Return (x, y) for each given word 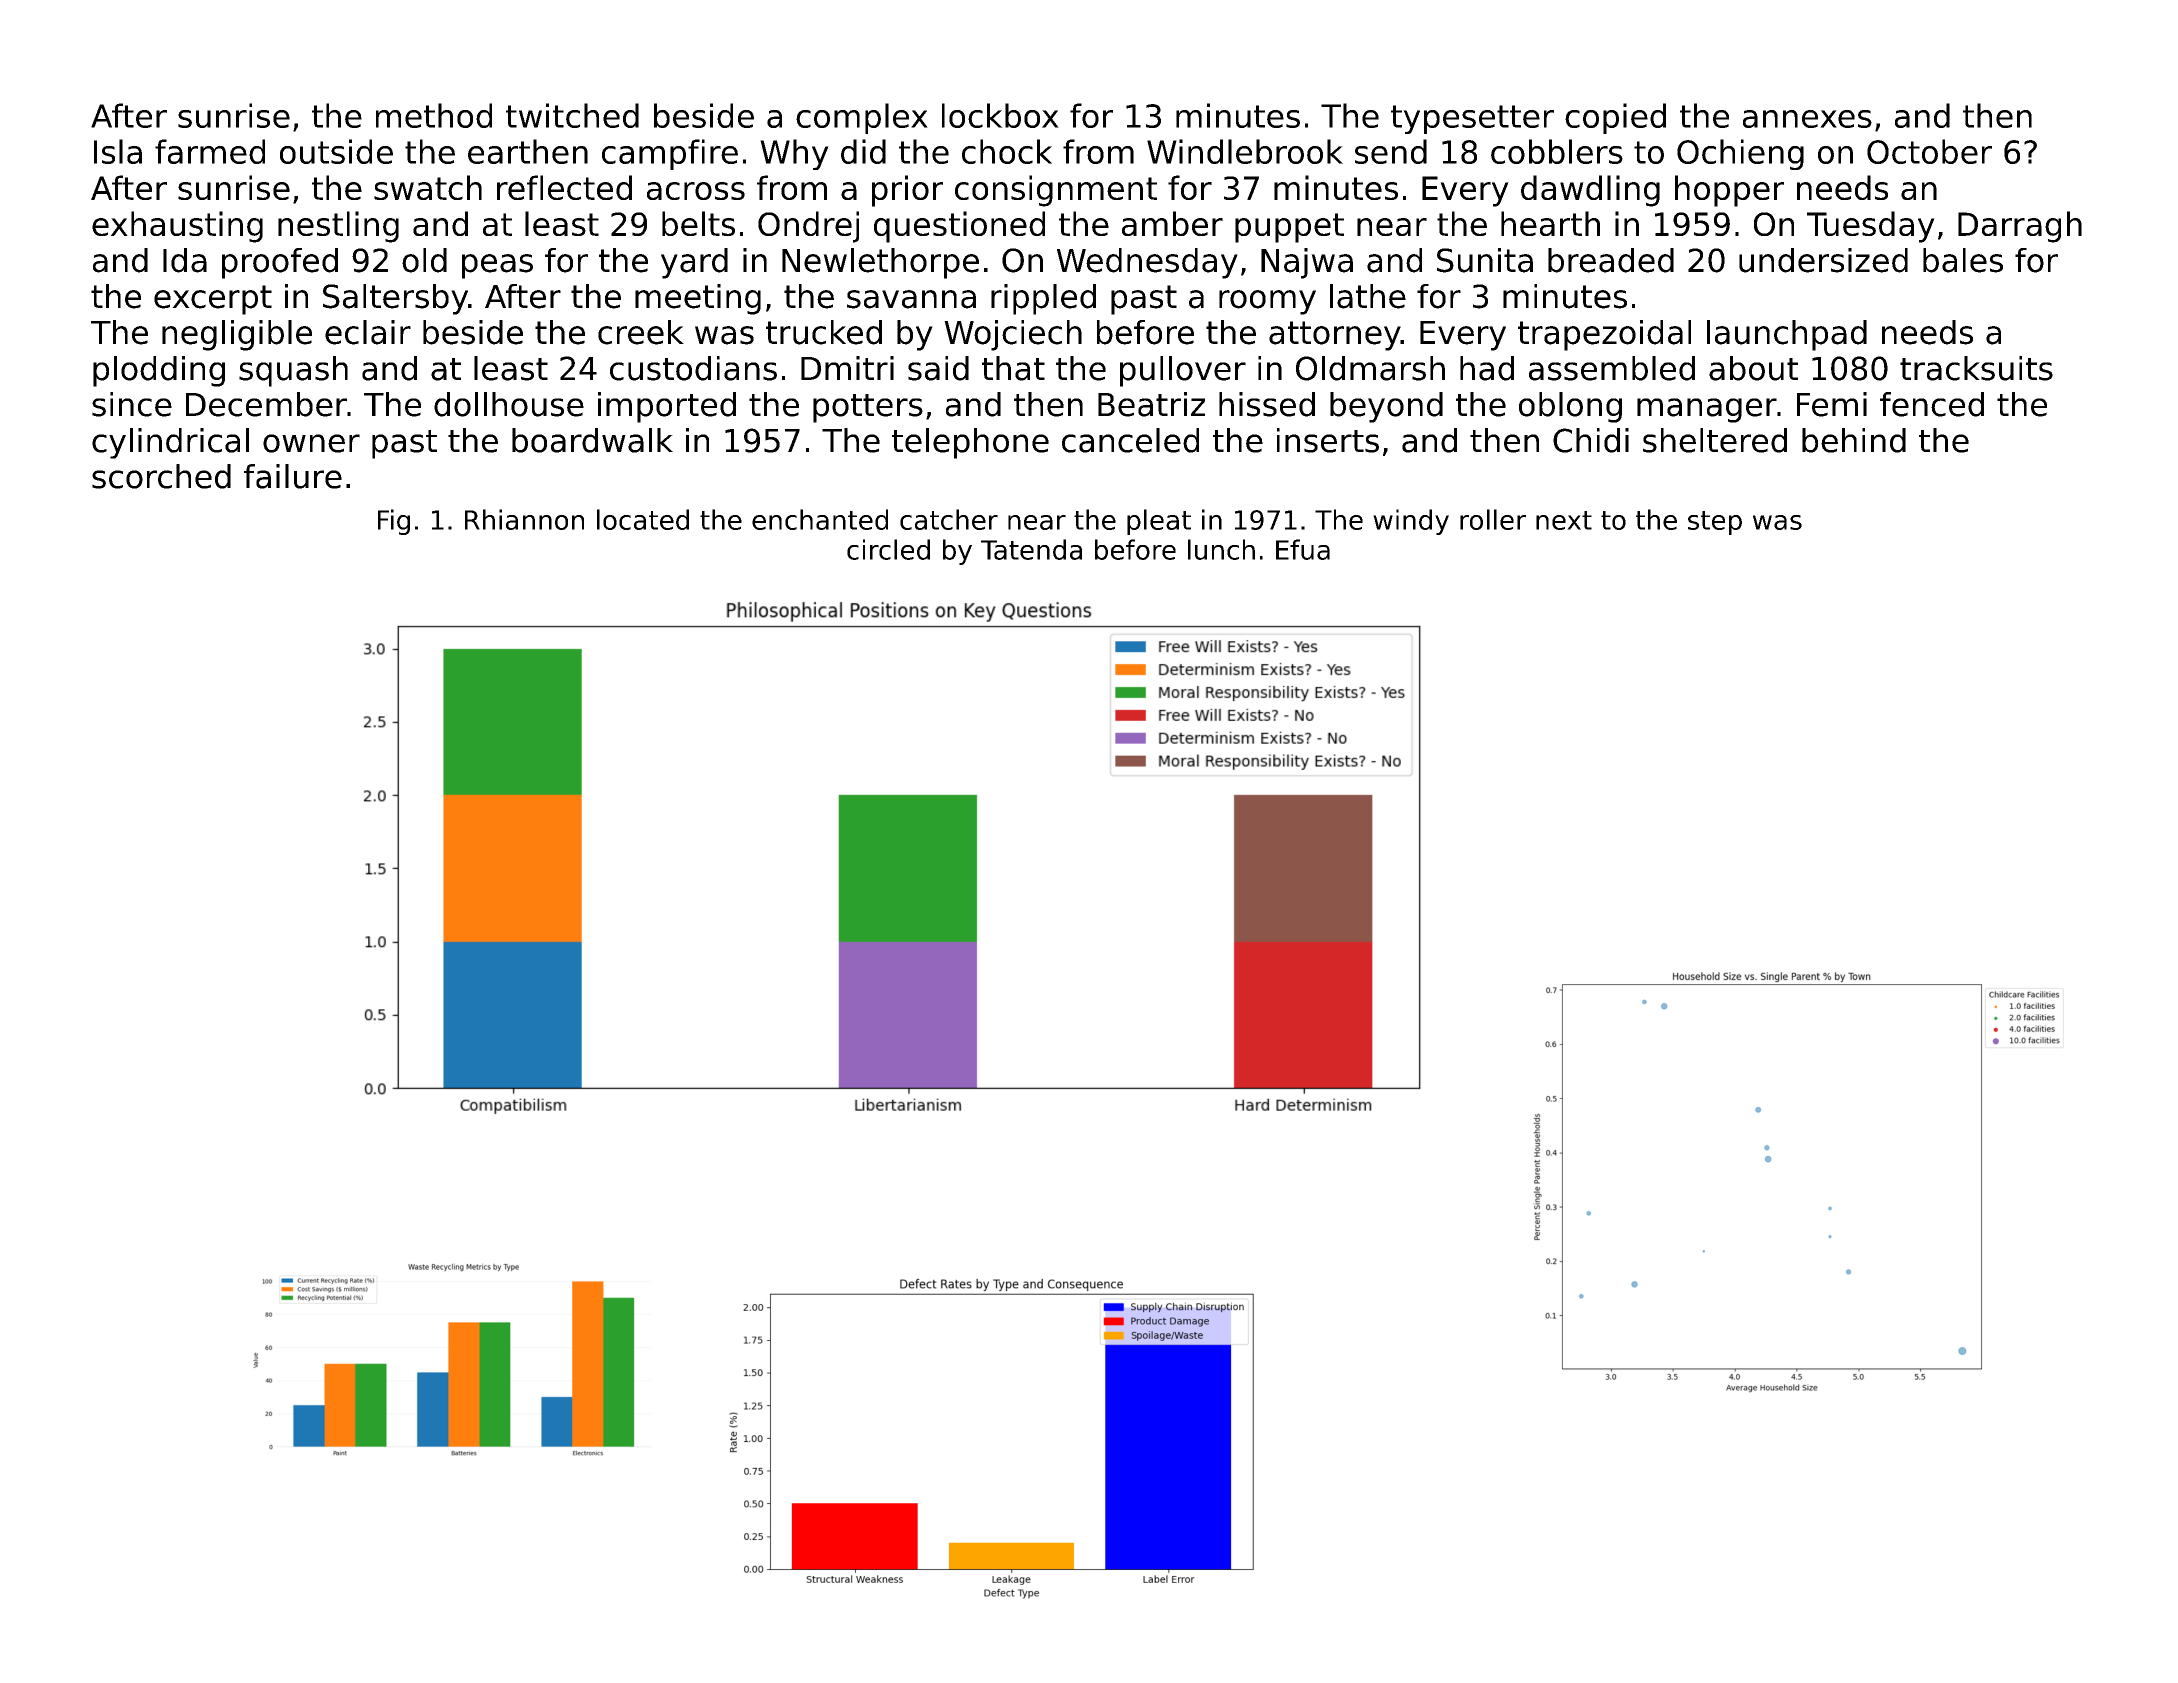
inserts (1328, 440)
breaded (1611, 260)
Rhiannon (524, 519)
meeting (698, 299)
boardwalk (592, 440)
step (1715, 523)
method (434, 115)
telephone (970, 443)
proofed (280, 263)
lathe (1368, 296)
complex (862, 118)
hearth (1550, 223)
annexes (1807, 119)
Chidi (1591, 440)
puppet (1289, 228)
